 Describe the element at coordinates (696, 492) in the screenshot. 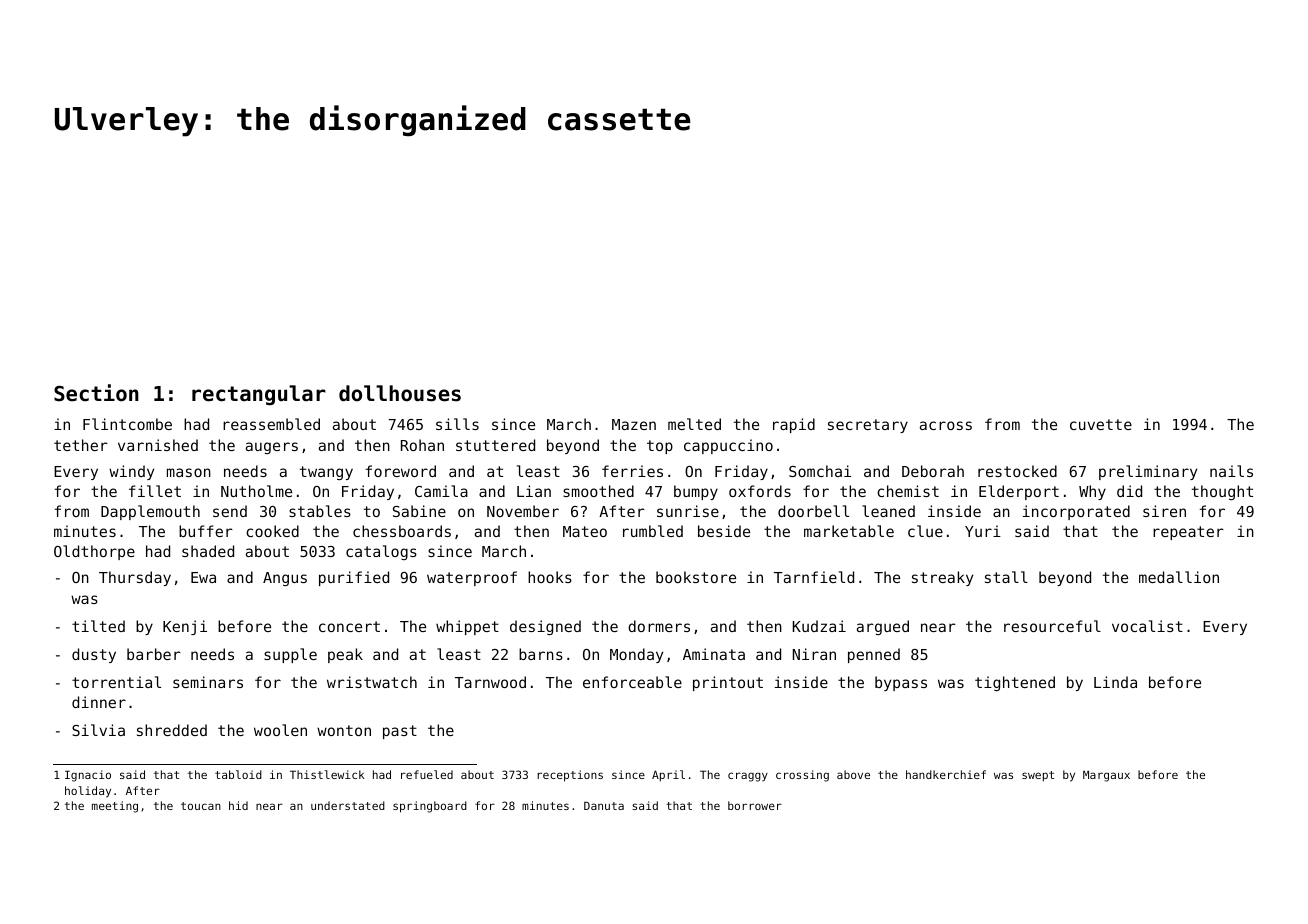

I see `bumpy` at that location.
